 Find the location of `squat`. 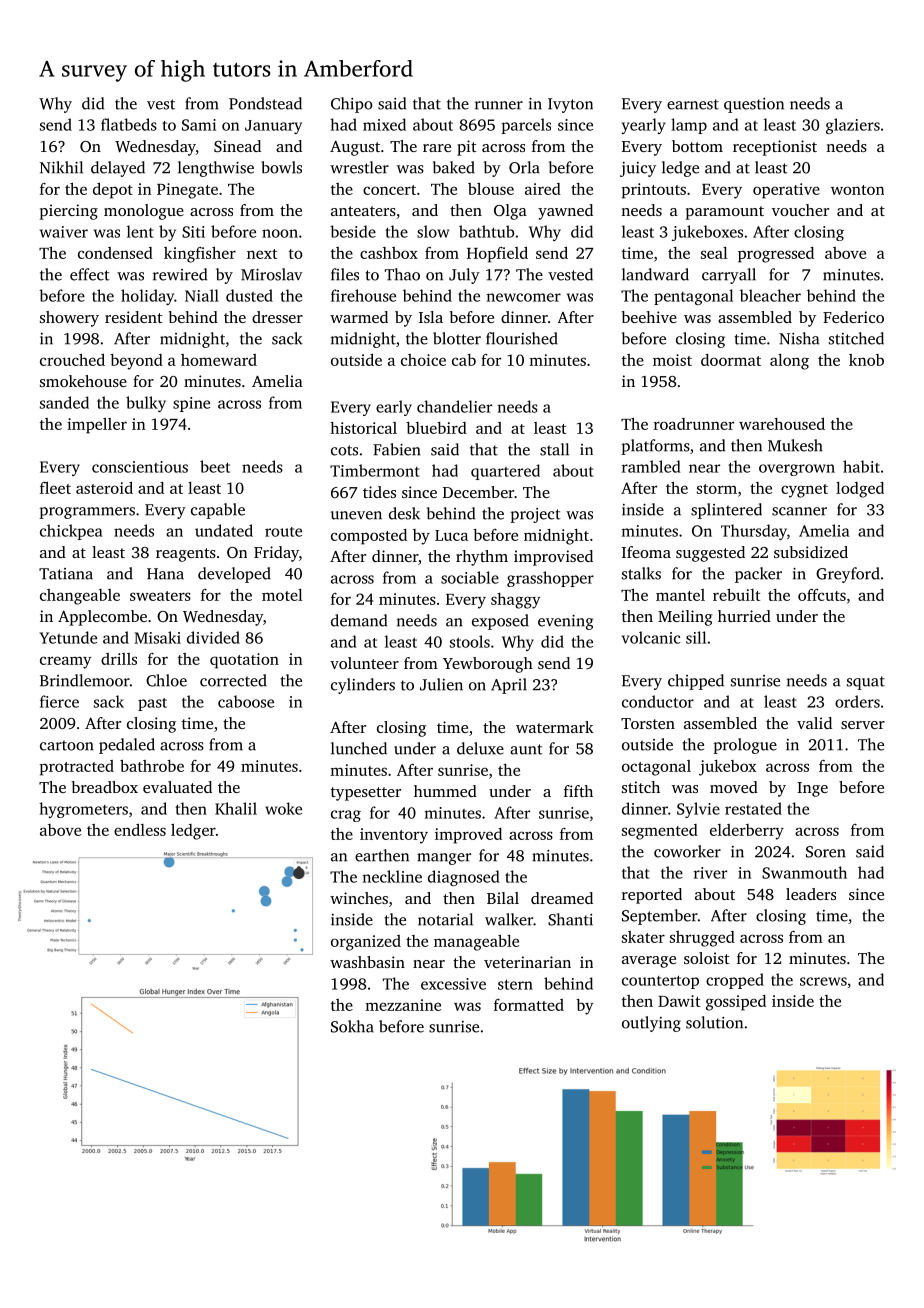

squat is located at coordinates (866, 683).
